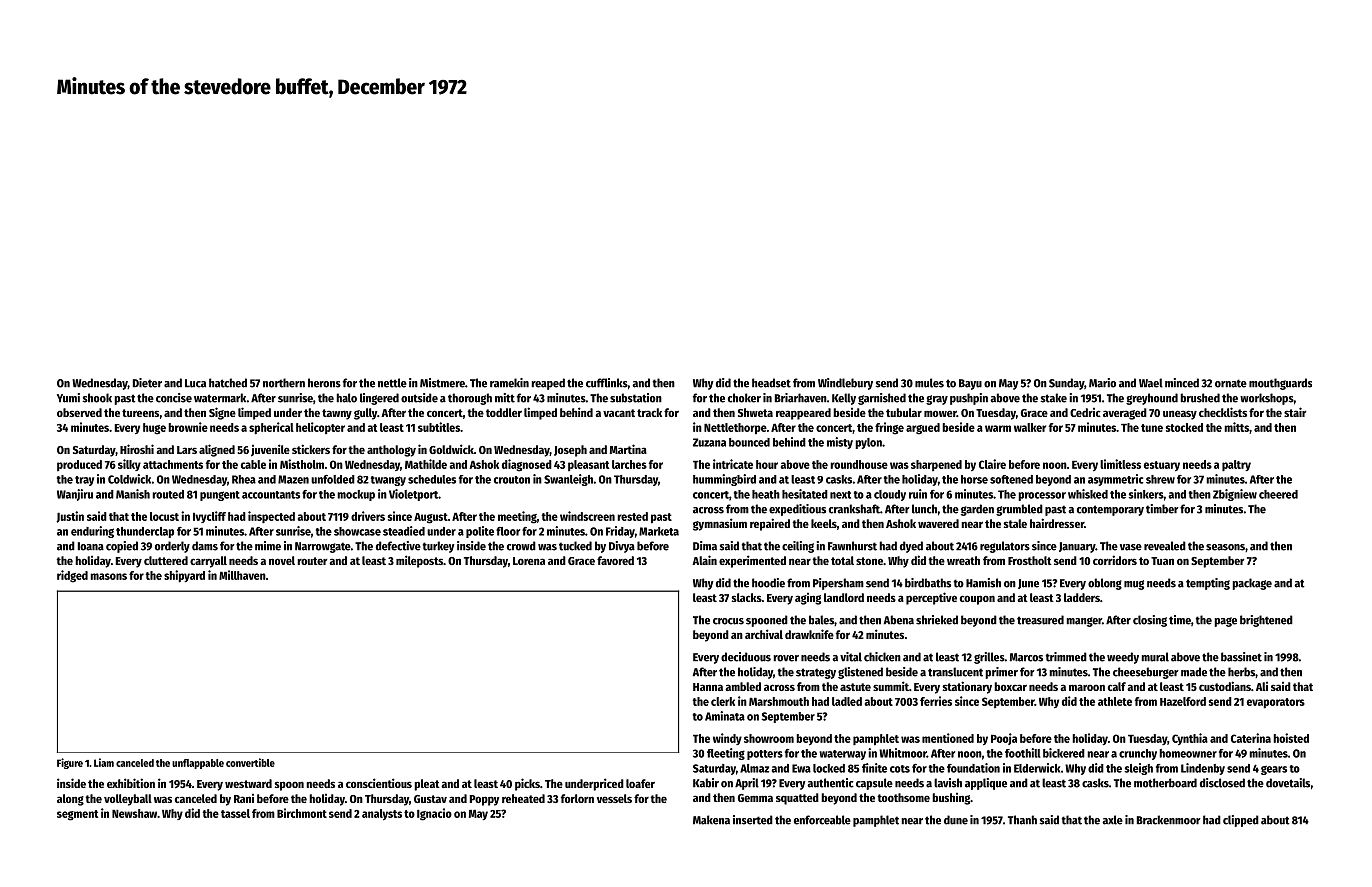  What do you see at coordinates (244, 798) in the screenshot?
I see `Rani` at bounding box center [244, 798].
